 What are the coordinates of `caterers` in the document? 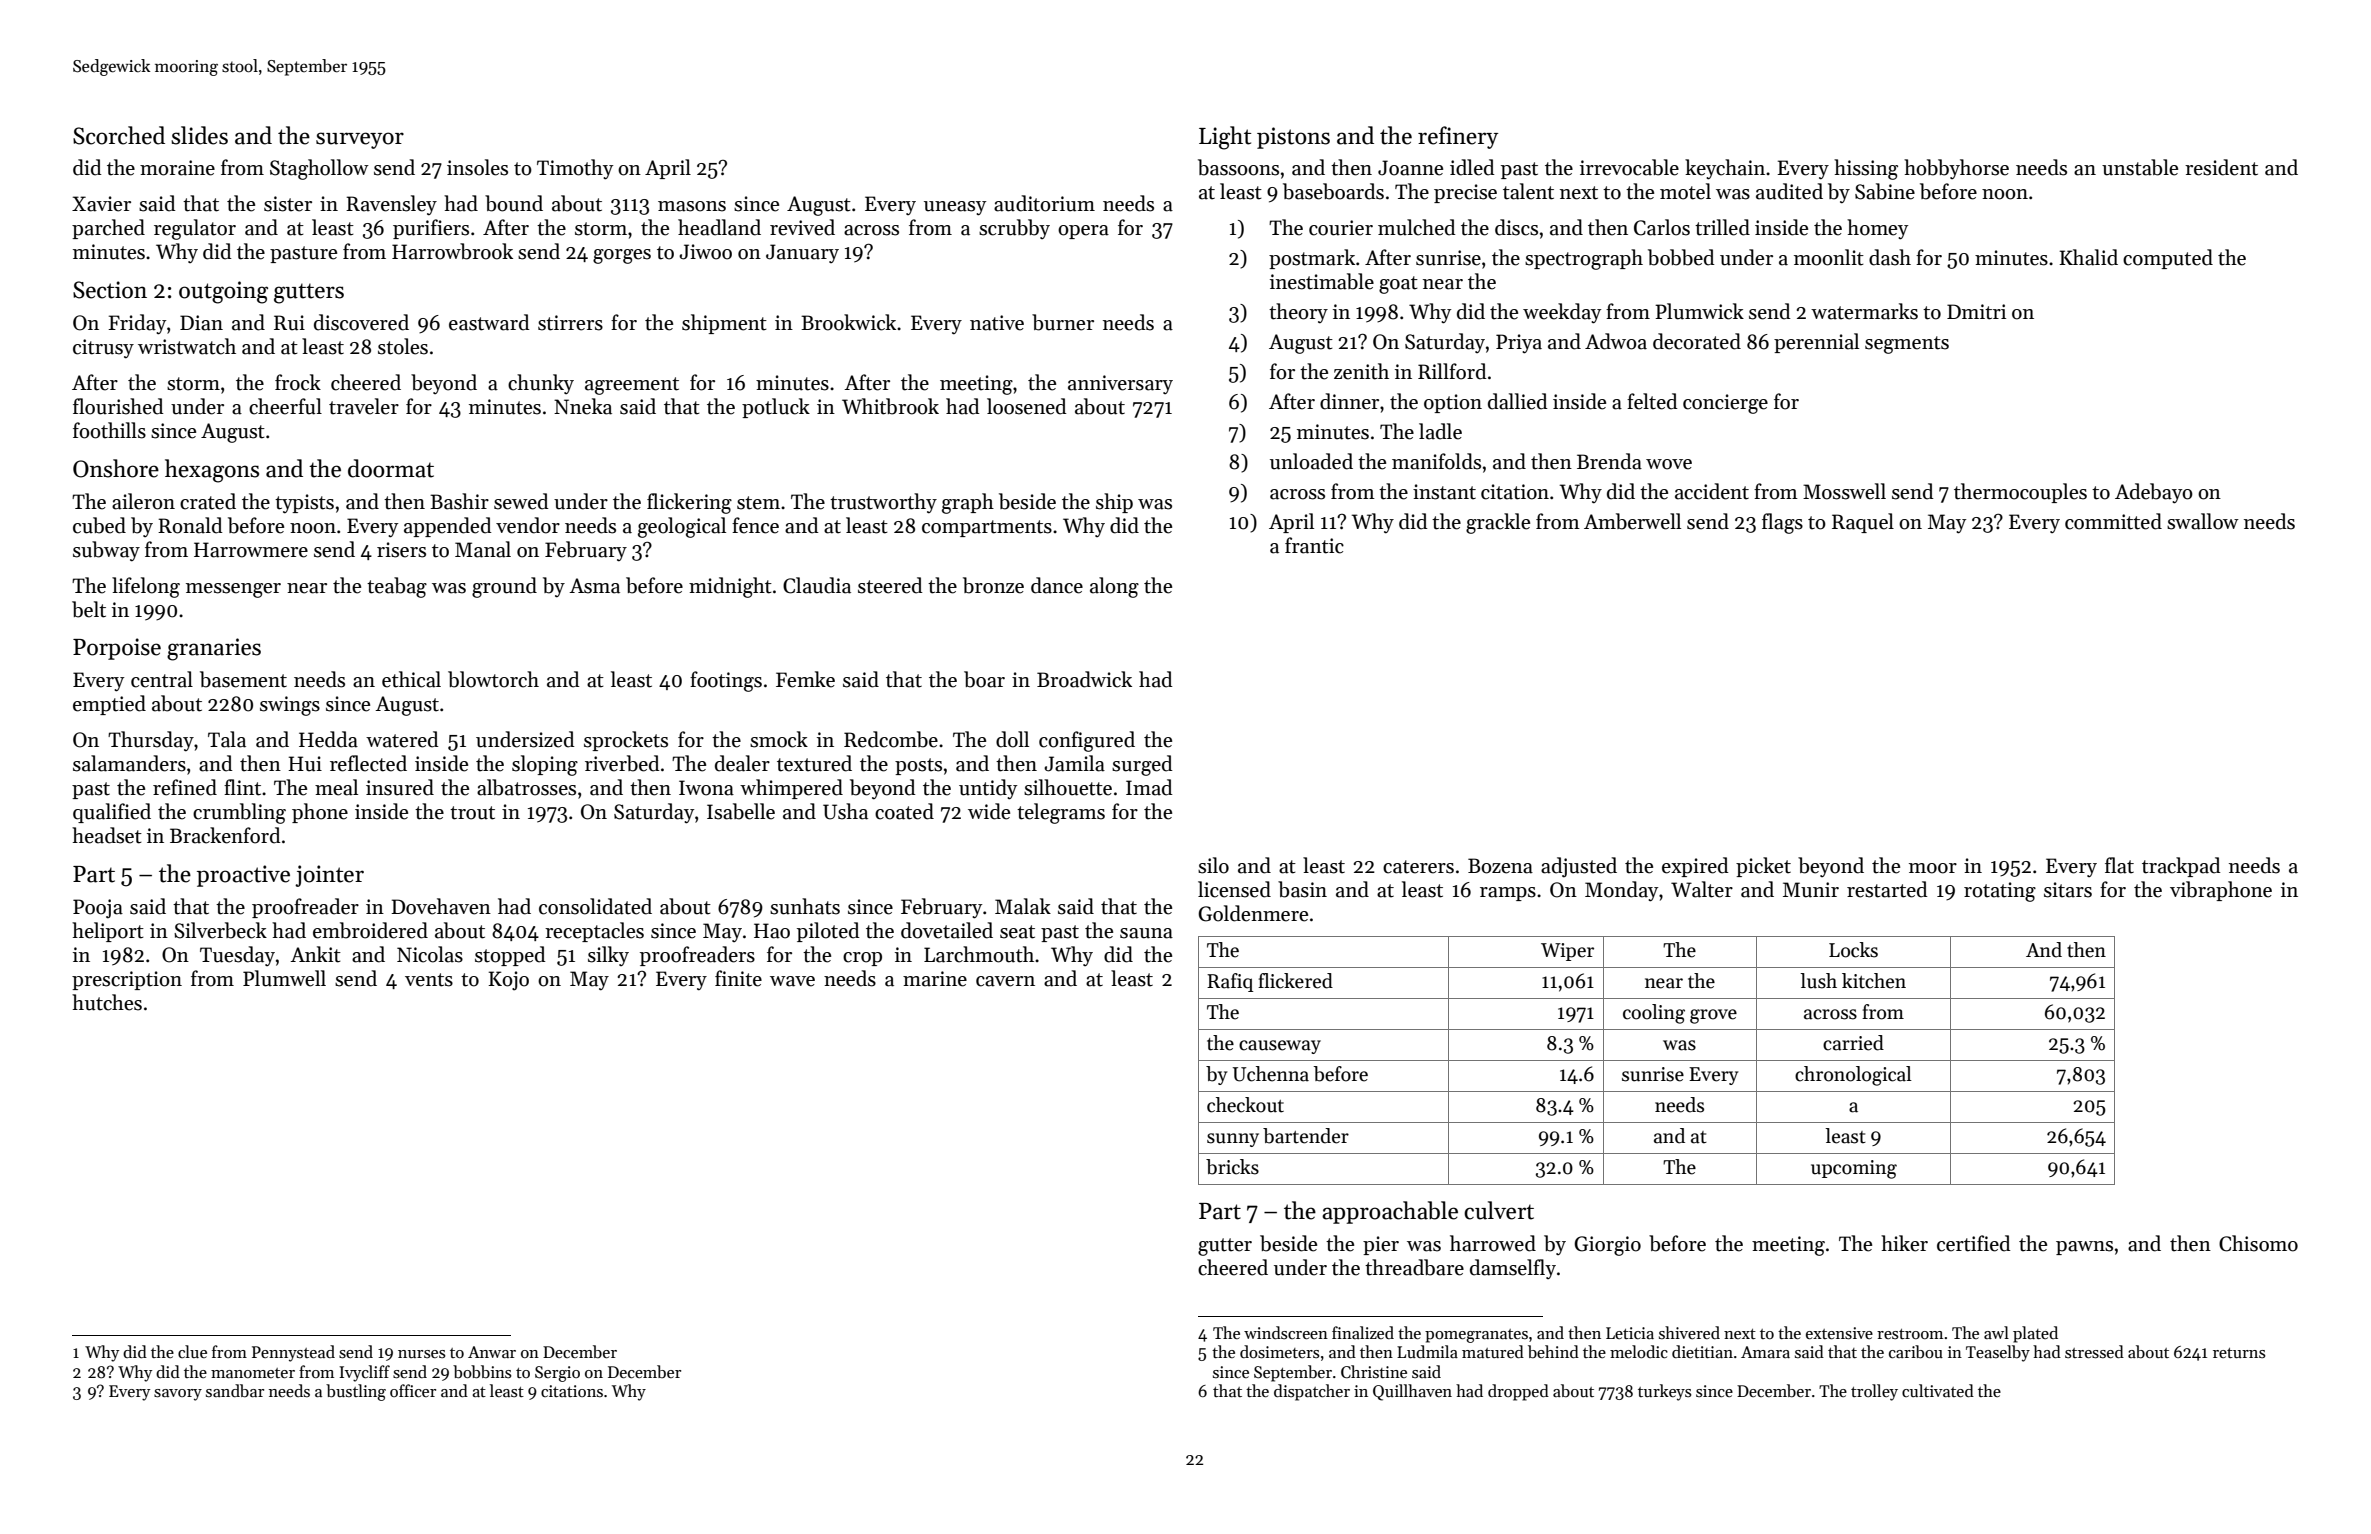 It's located at (1418, 867).
